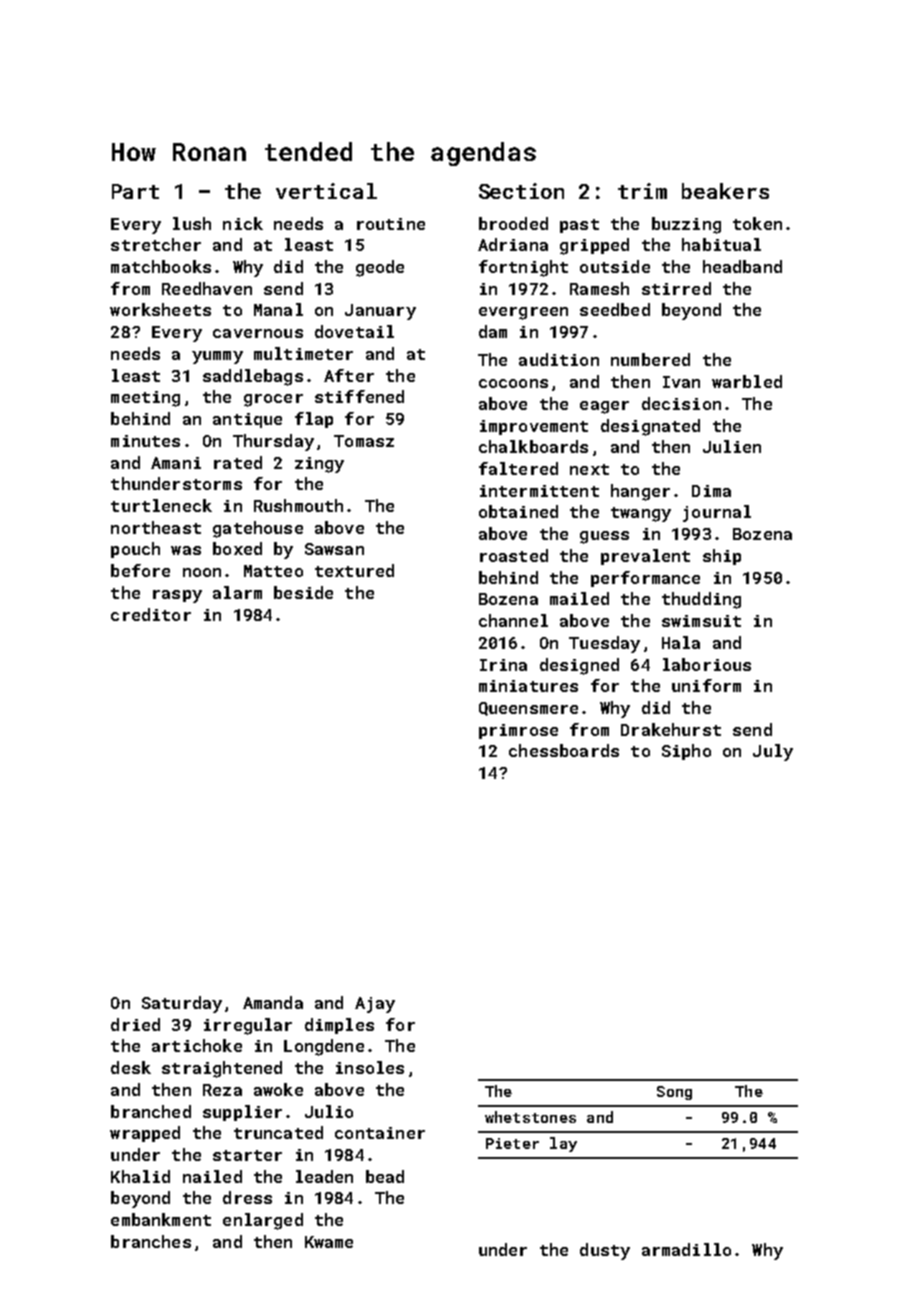  I want to click on primrose, so click(518, 731).
